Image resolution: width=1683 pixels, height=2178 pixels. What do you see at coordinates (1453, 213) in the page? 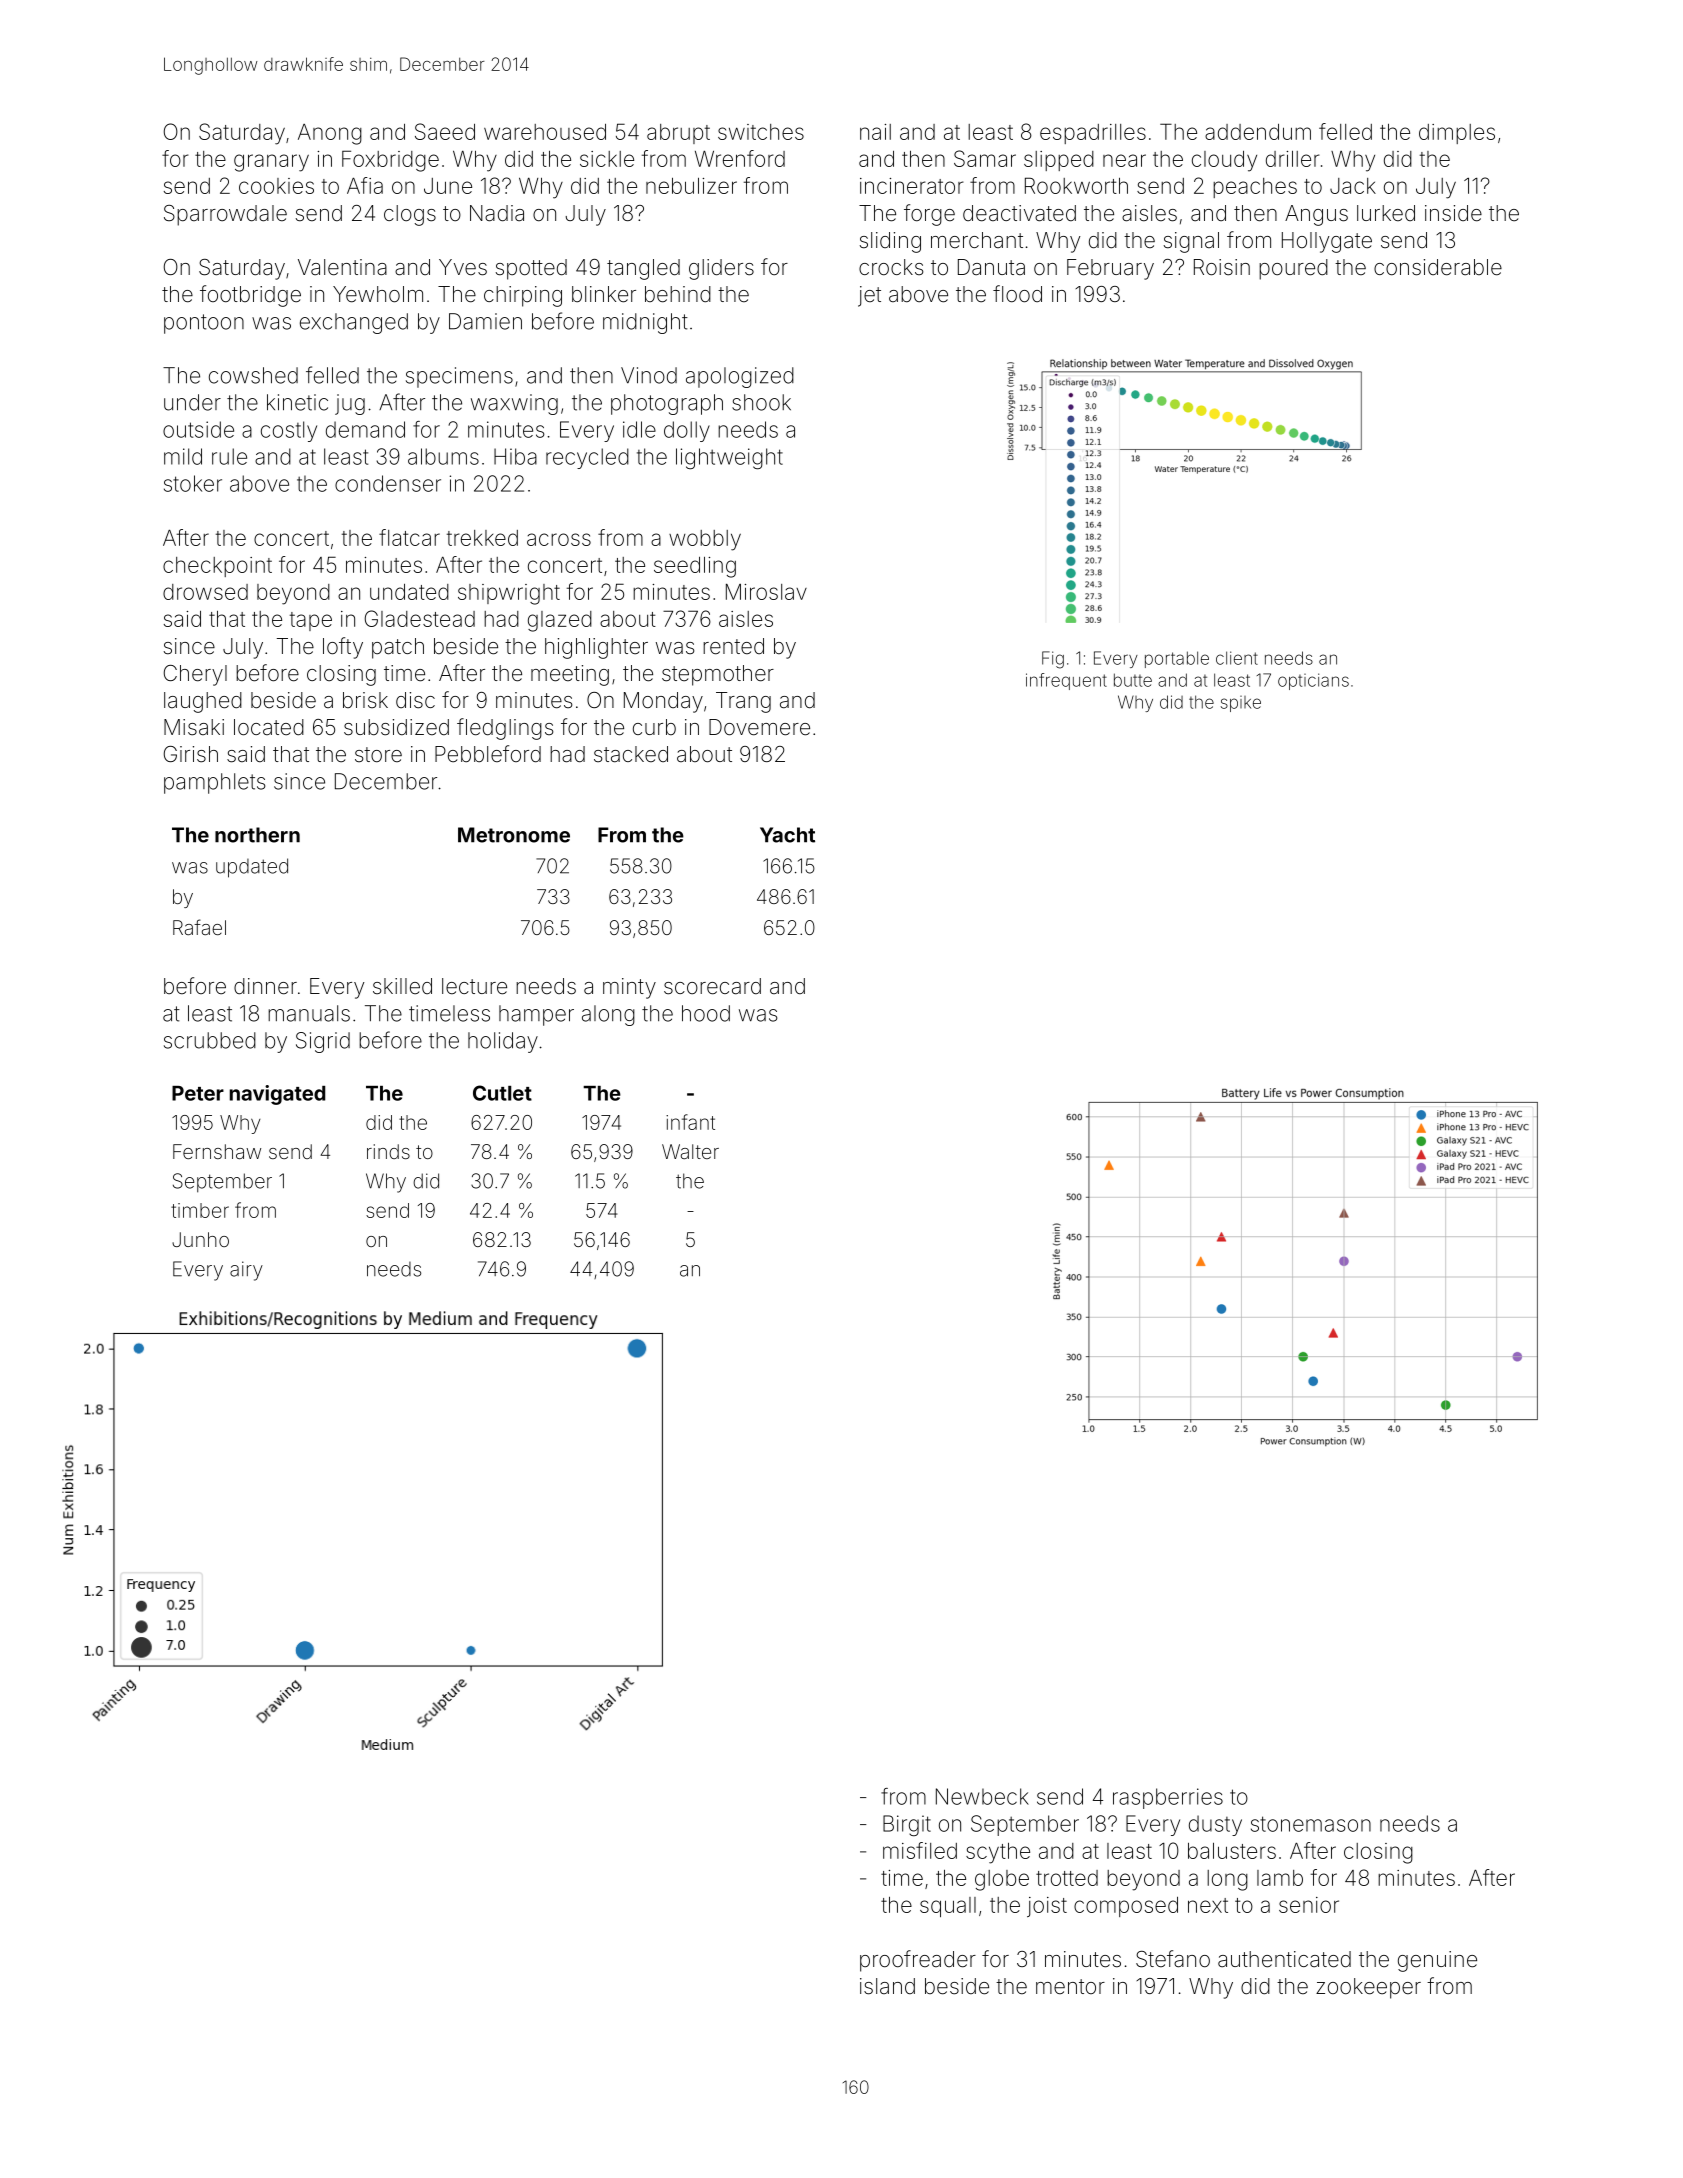
I see `inside` at bounding box center [1453, 213].
